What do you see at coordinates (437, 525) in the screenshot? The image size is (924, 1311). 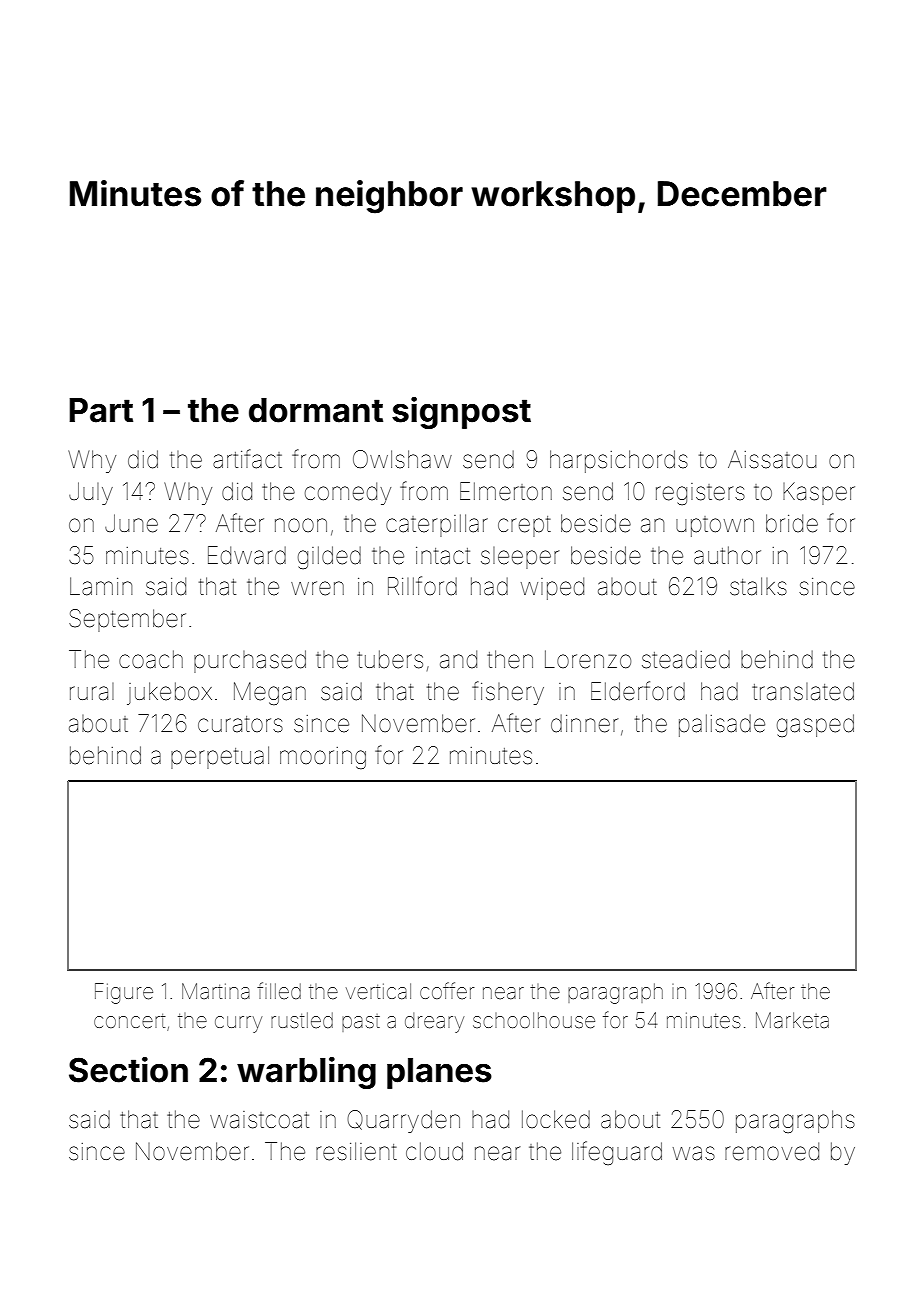 I see `caterpillar` at bounding box center [437, 525].
